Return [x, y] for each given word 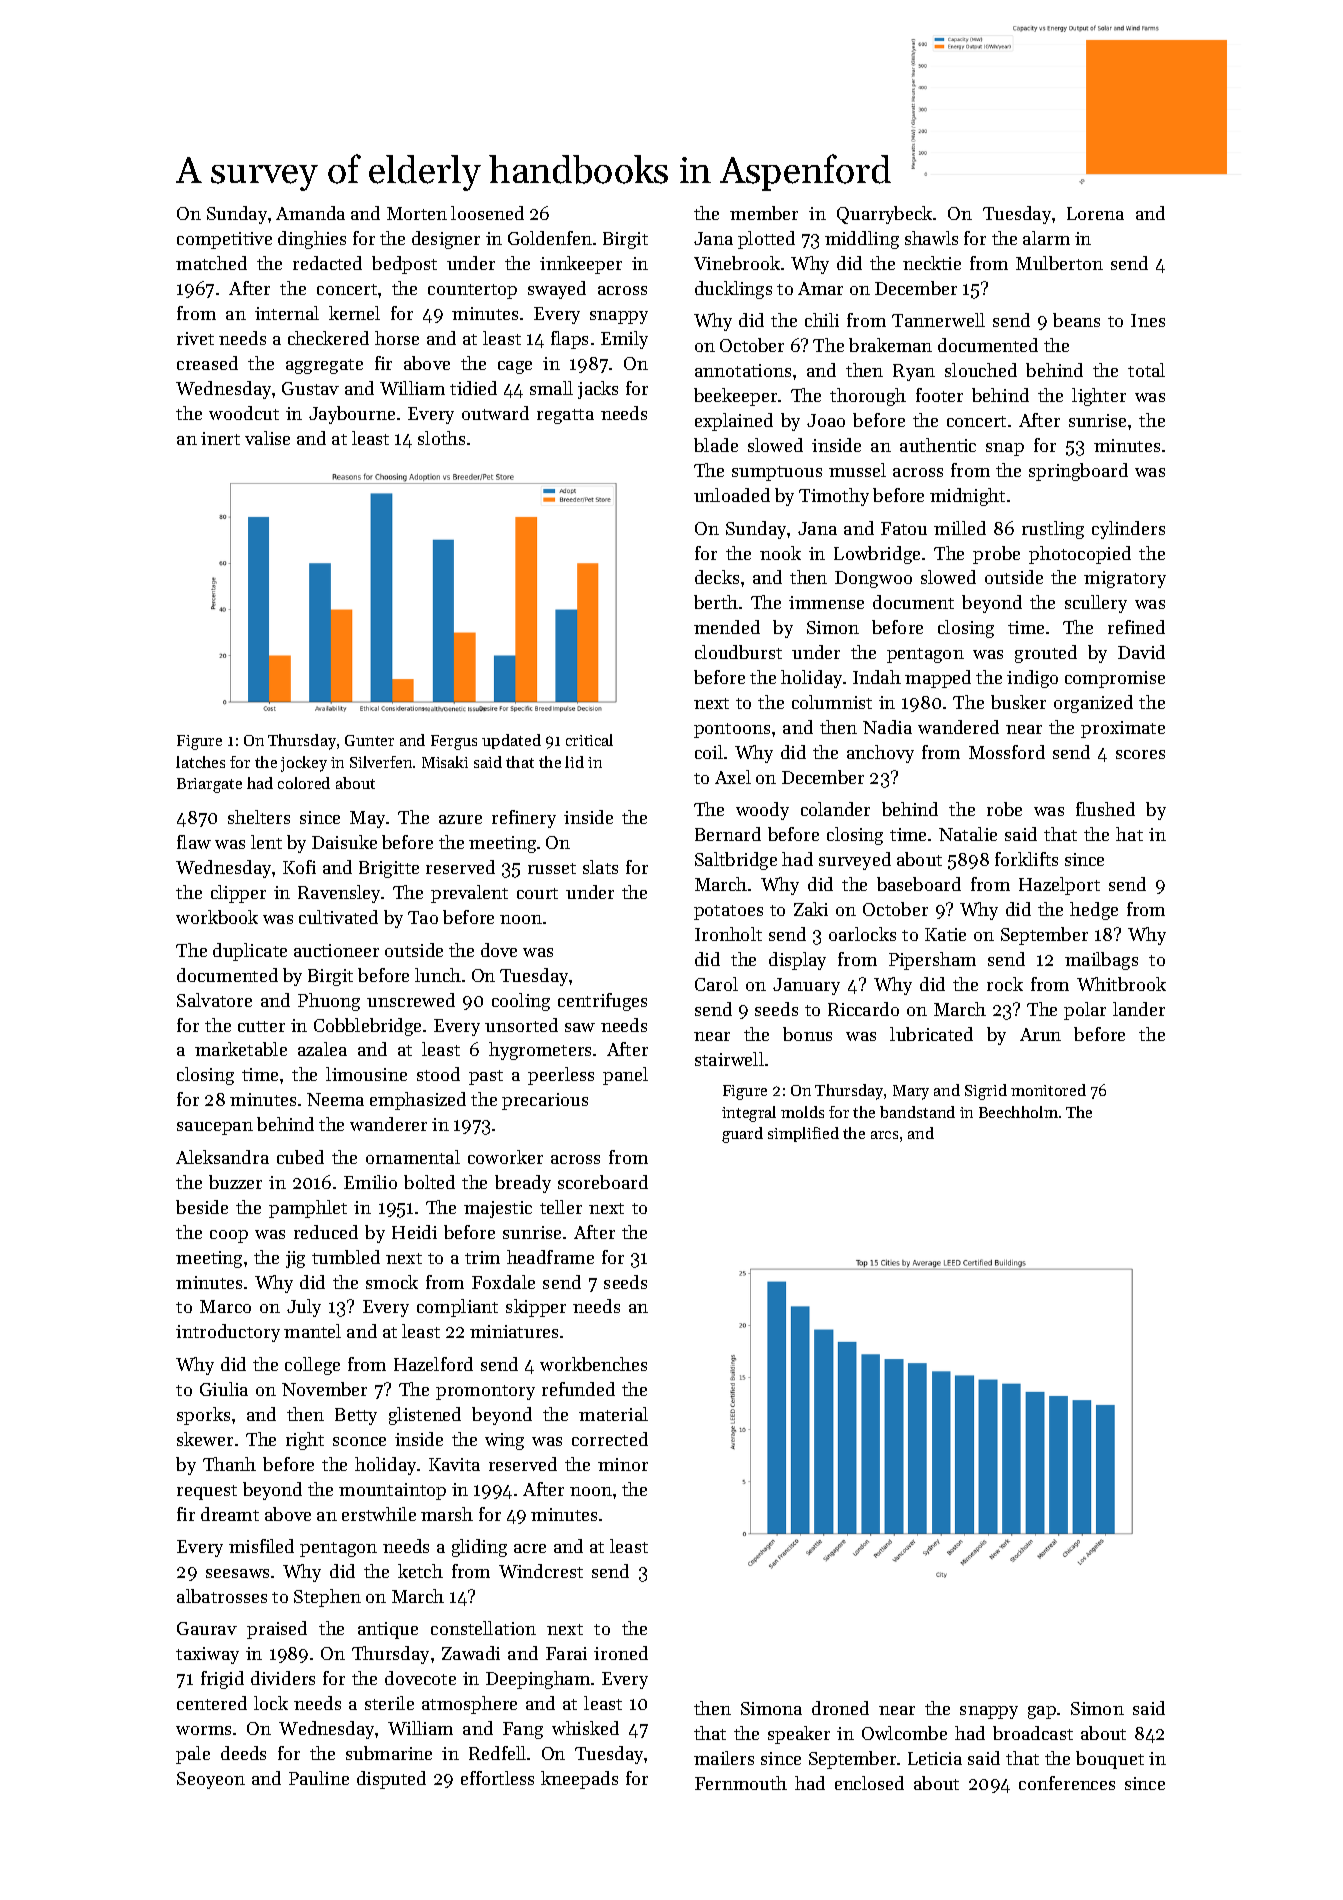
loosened [487, 213]
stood [438, 1074]
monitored [1048, 1090]
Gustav [310, 388]
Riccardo [863, 1009]
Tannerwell [938, 320]
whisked [585, 1728]
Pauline [319, 1778]
